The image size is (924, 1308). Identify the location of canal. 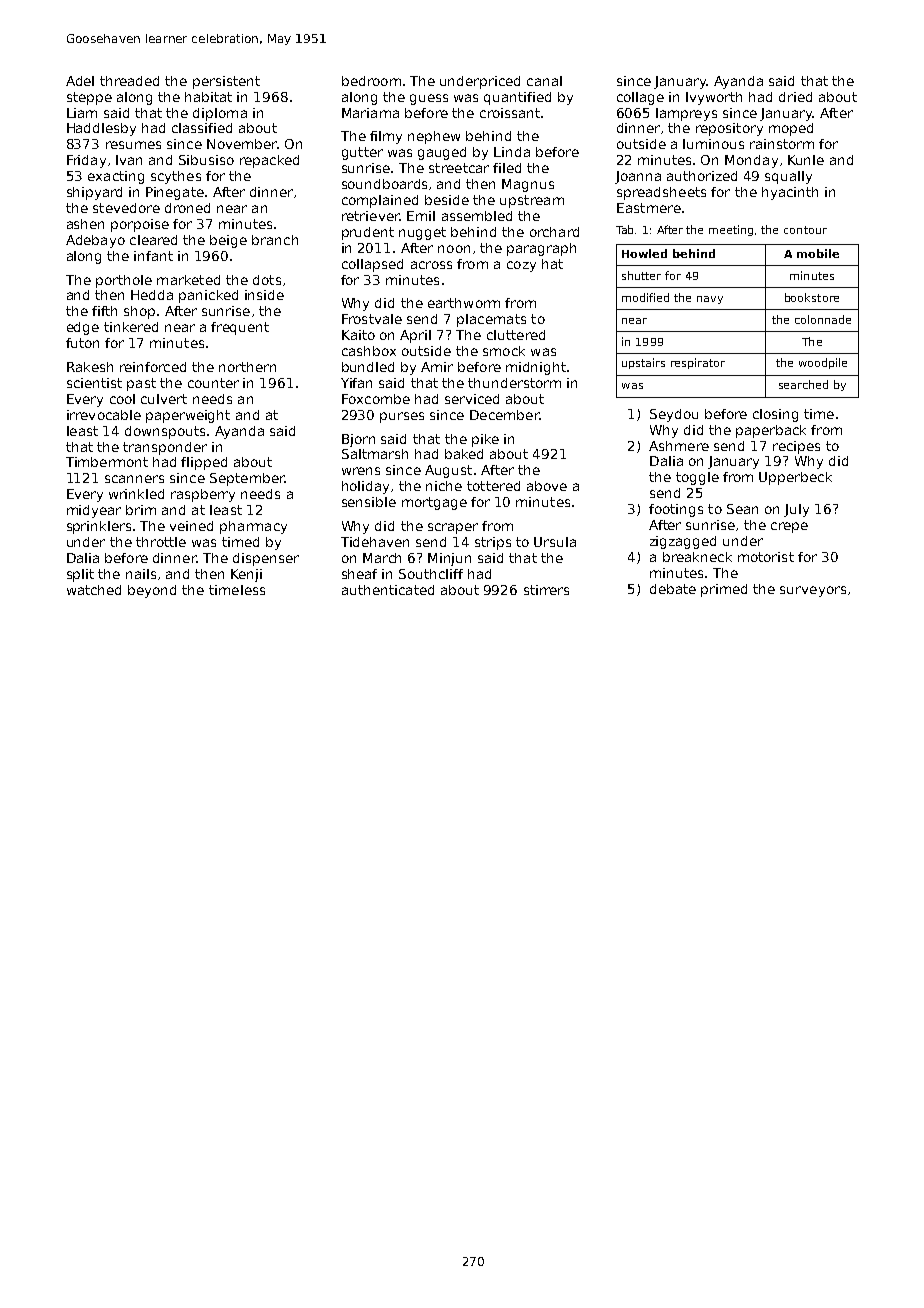
(544, 81).
